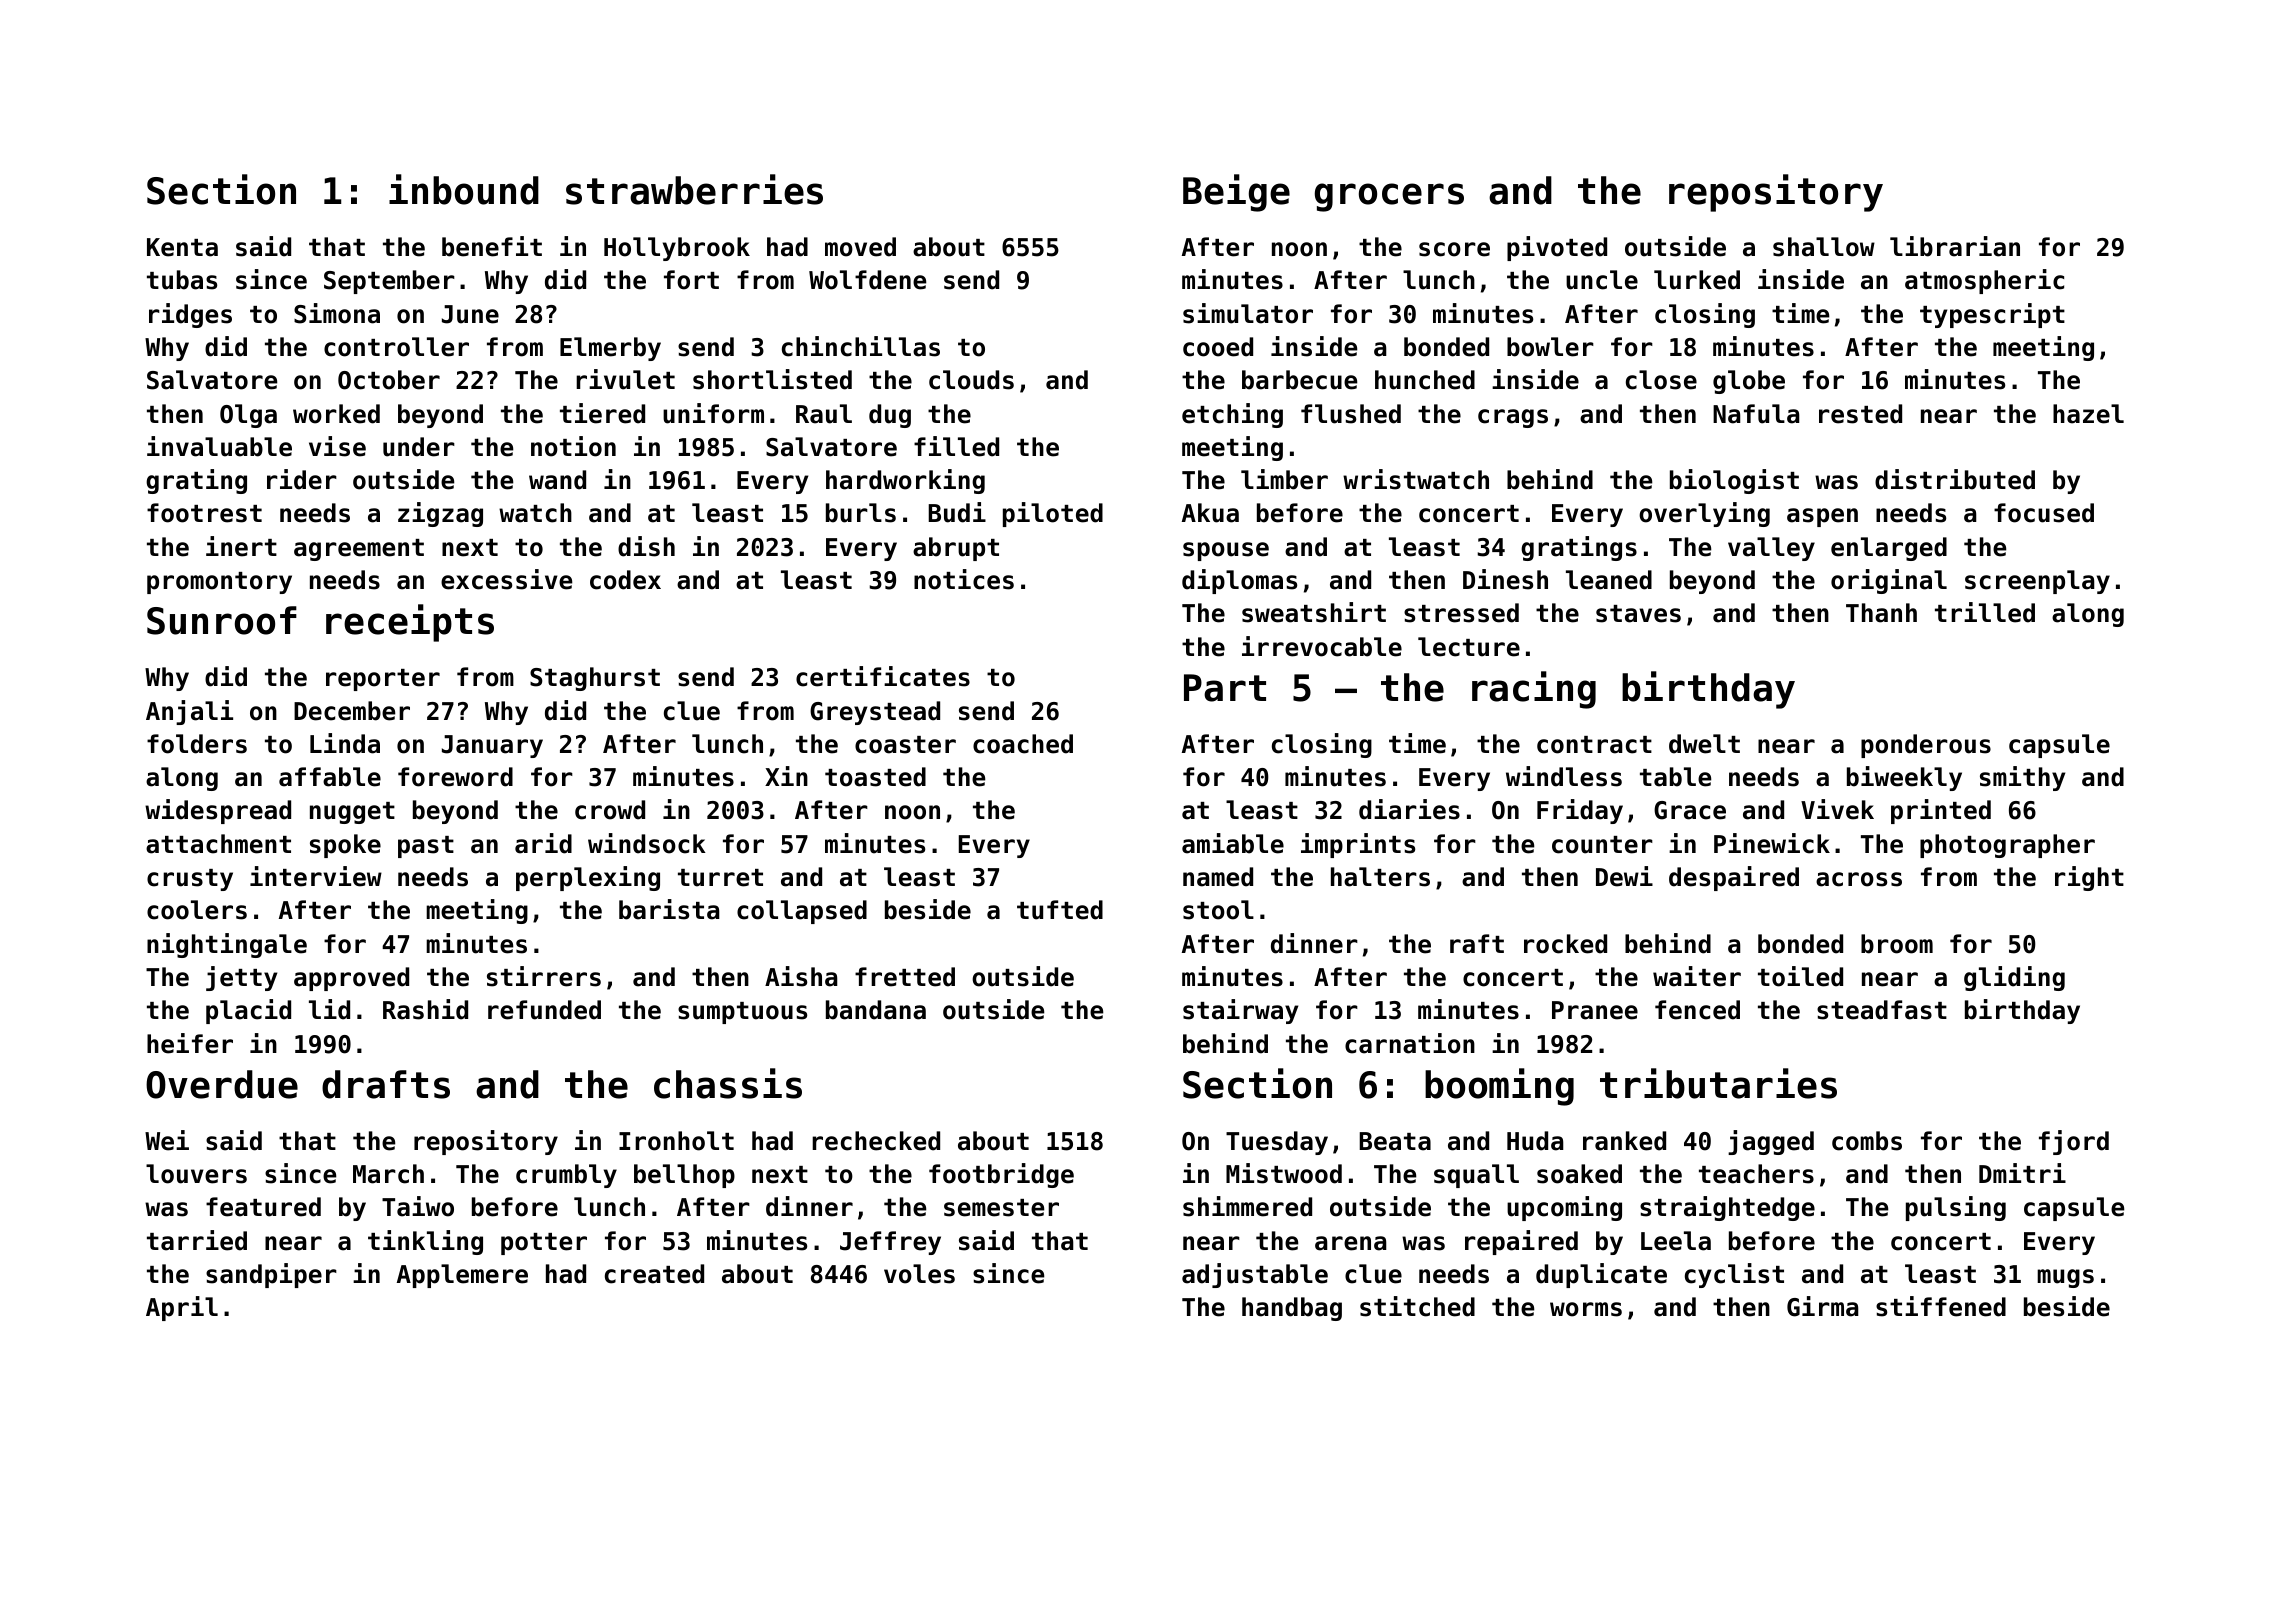  What do you see at coordinates (1233, 843) in the screenshot?
I see `amiable` at bounding box center [1233, 843].
